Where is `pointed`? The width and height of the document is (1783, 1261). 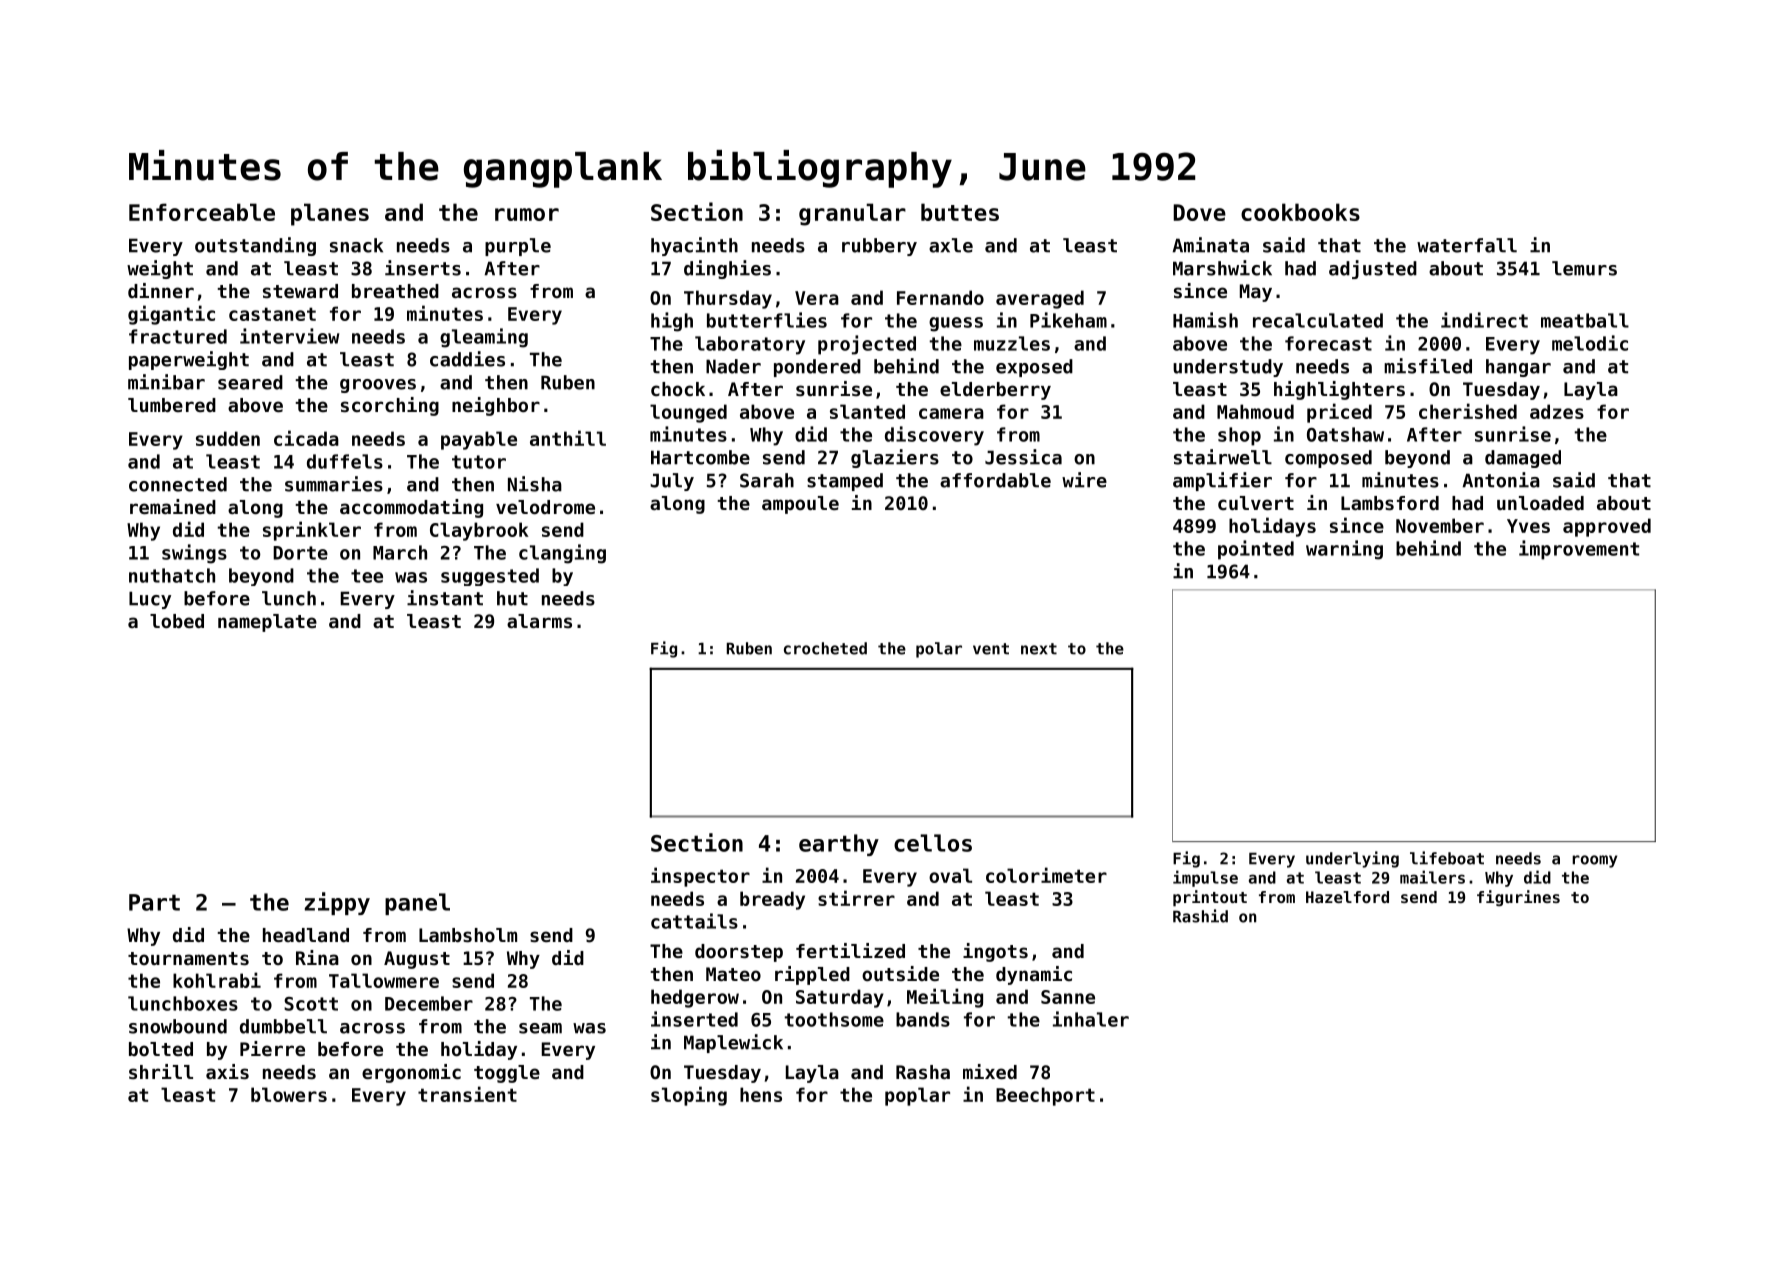
pointed is located at coordinates (1256, 550).
